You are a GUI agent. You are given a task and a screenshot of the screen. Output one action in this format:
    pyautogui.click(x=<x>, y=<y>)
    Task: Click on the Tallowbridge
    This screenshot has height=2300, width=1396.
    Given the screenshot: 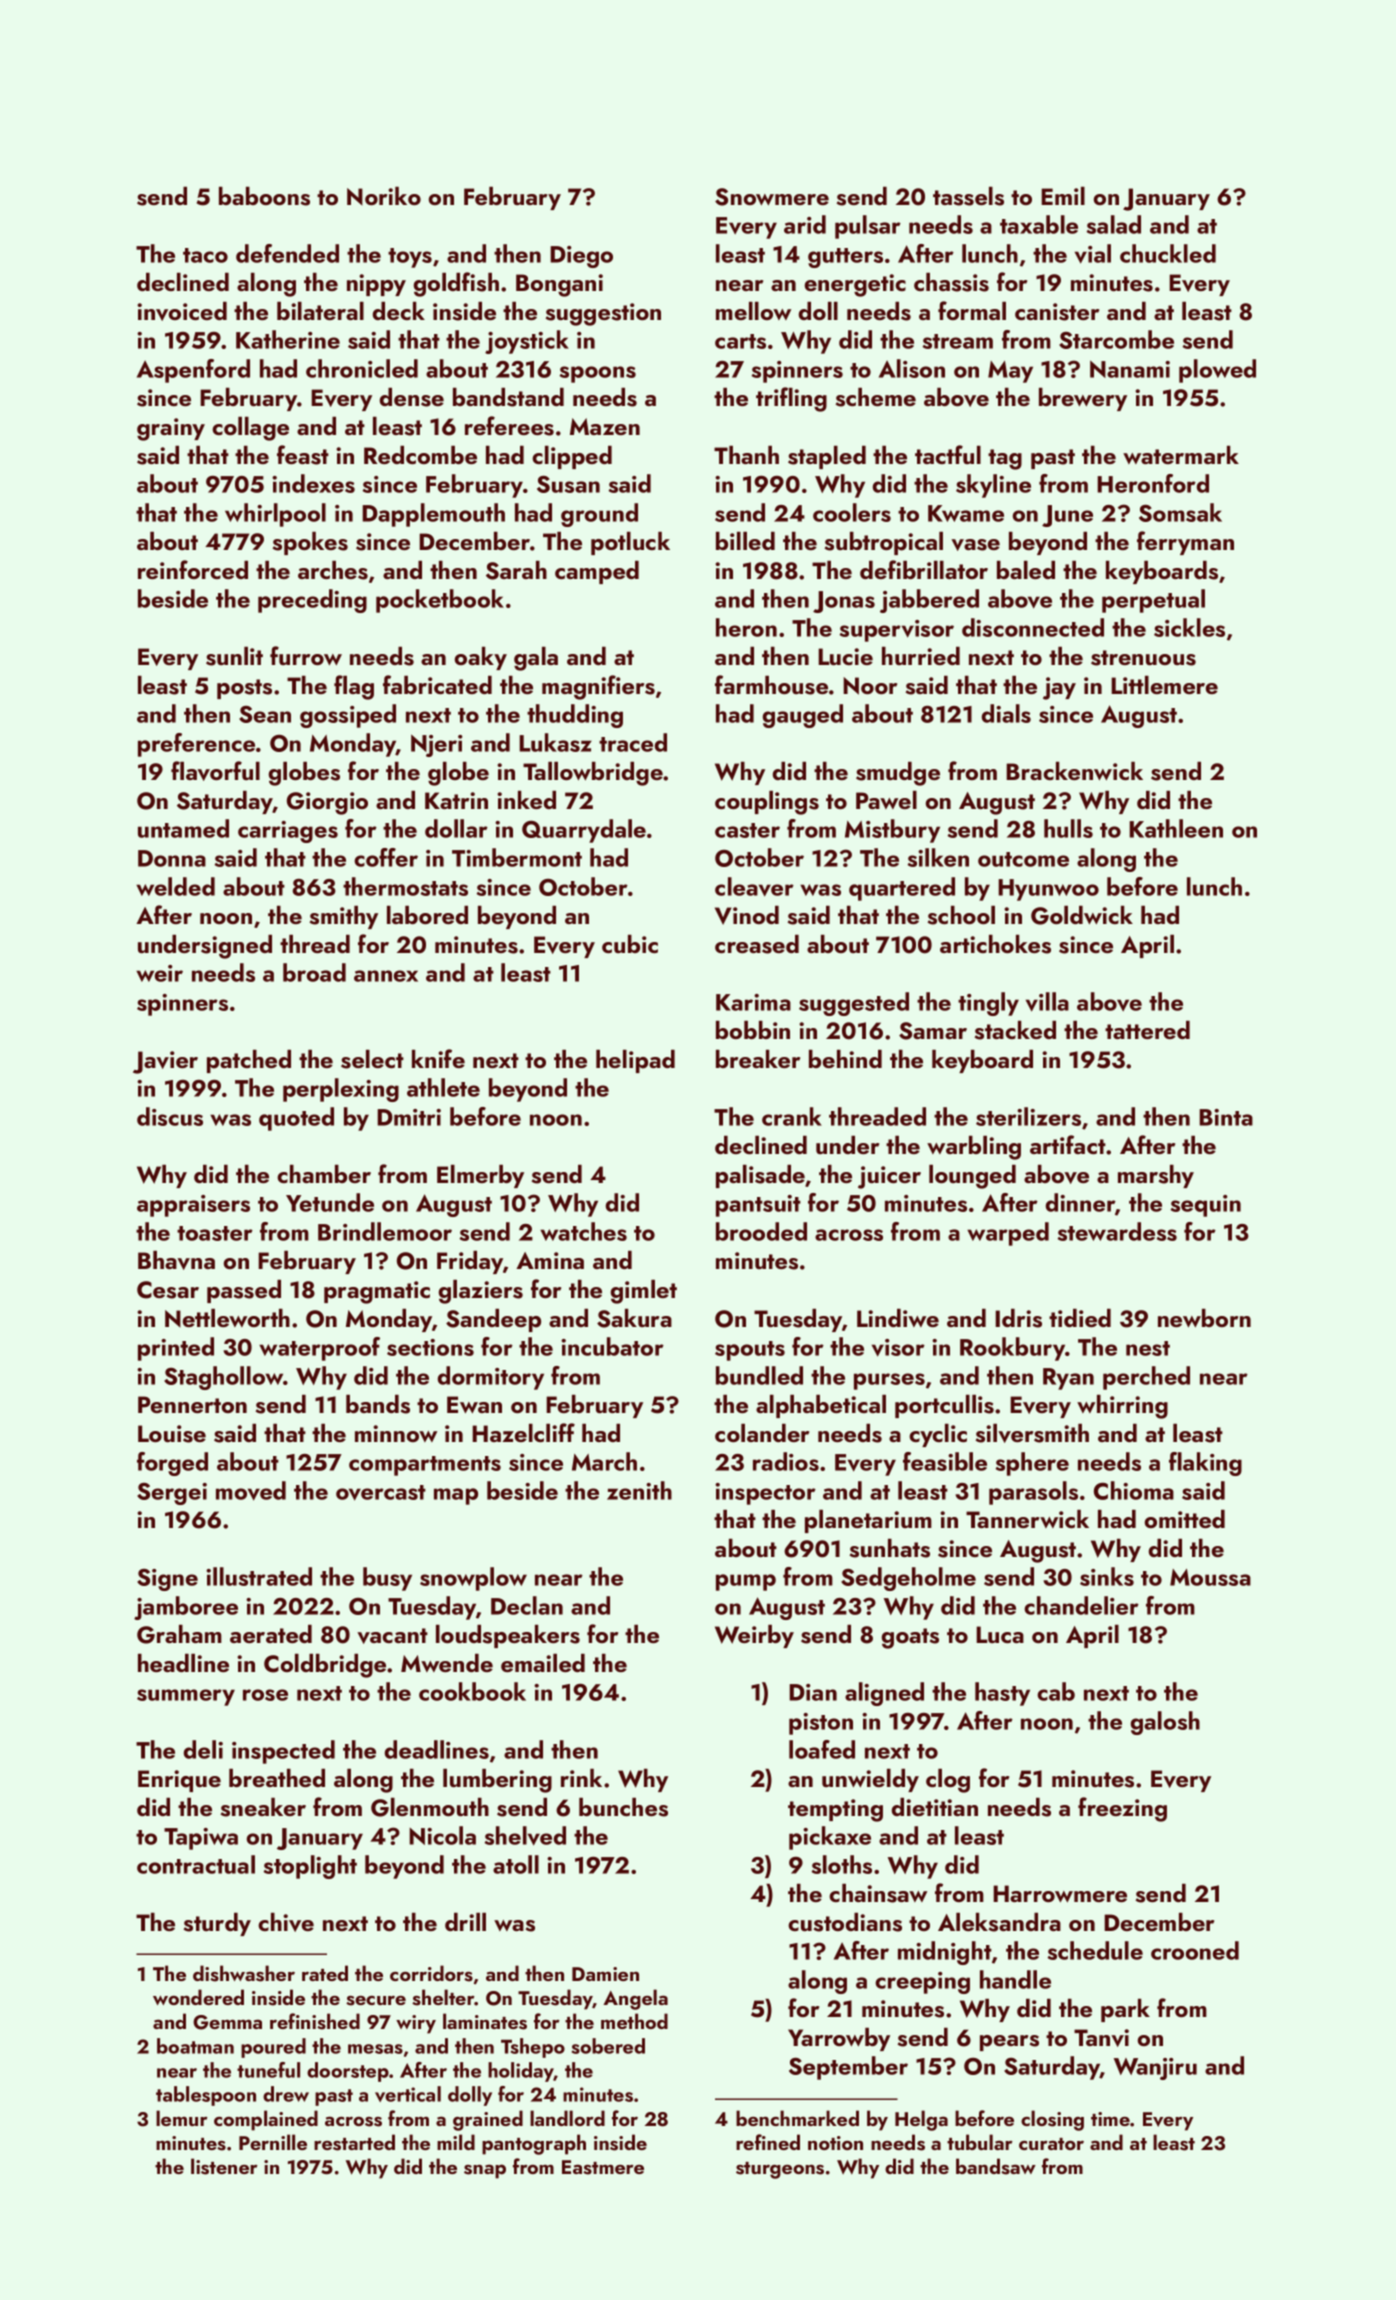 What is the action you would take?
    pyautogui.click(x=593, y=774)
